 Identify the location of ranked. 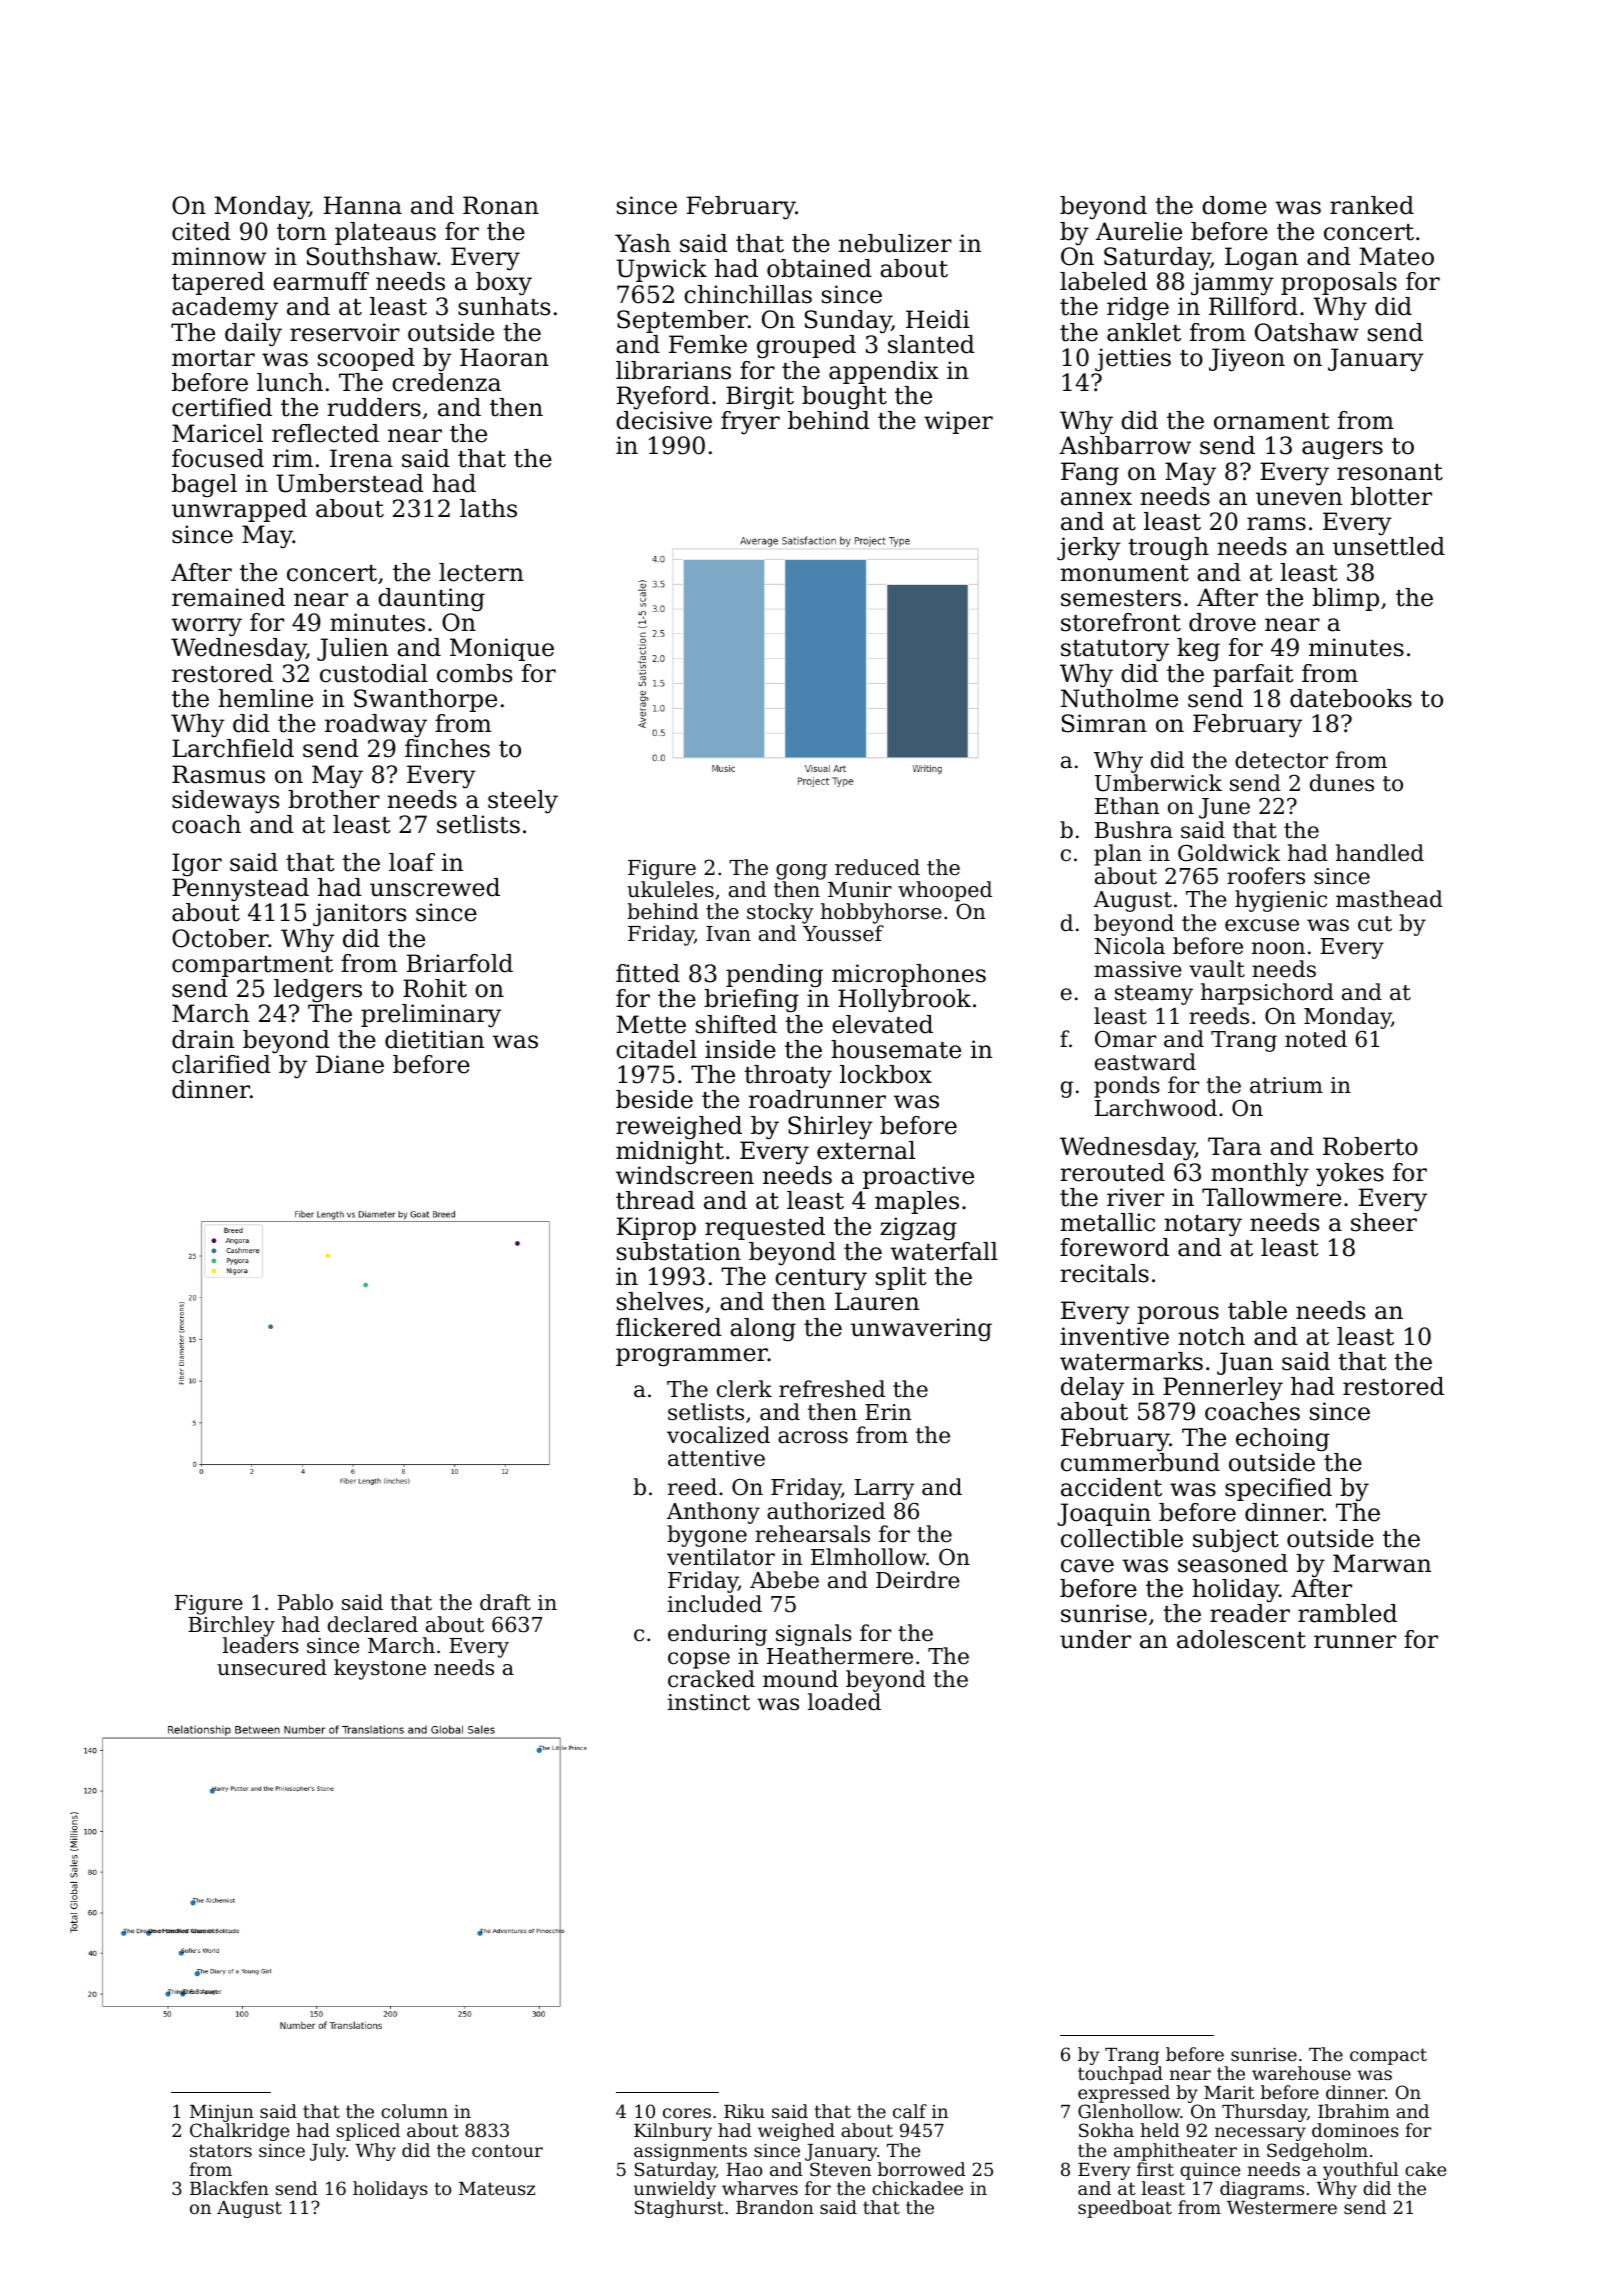
(1372, 205).
